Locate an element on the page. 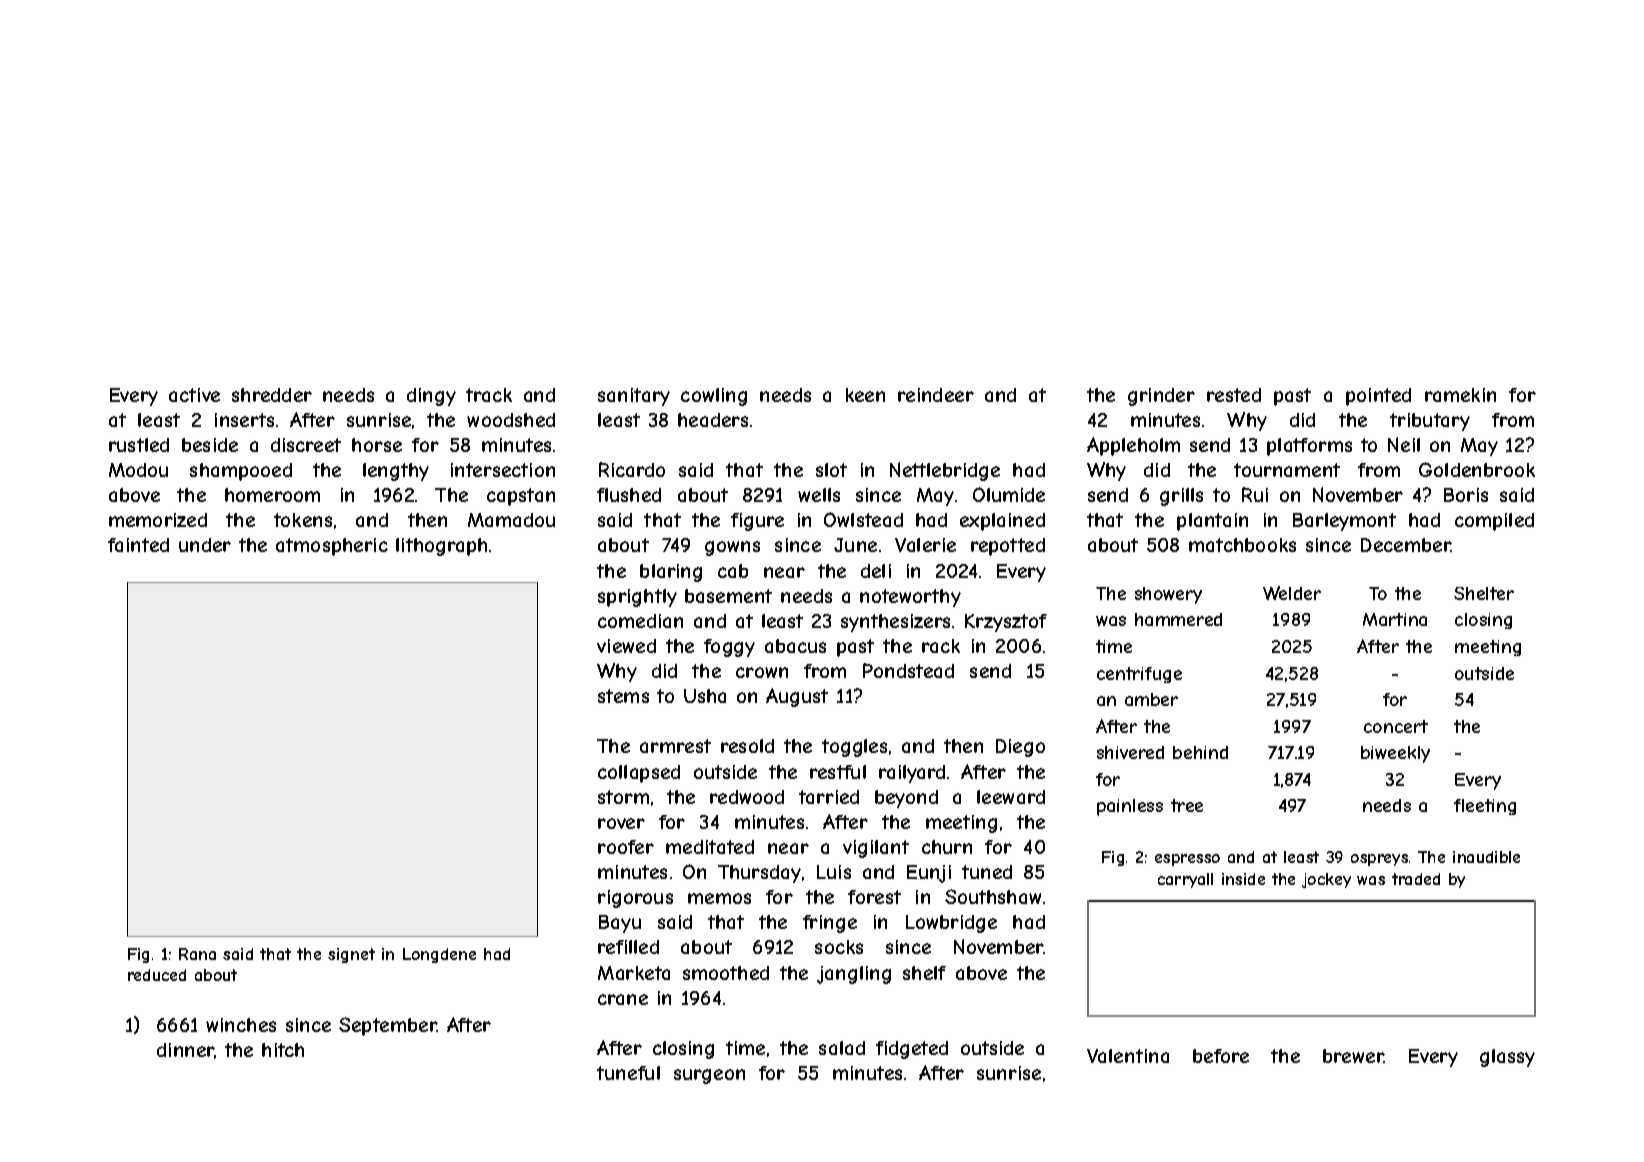 This image has height=1162, width=1644. tributary is located at coordinates (1430, 422).
